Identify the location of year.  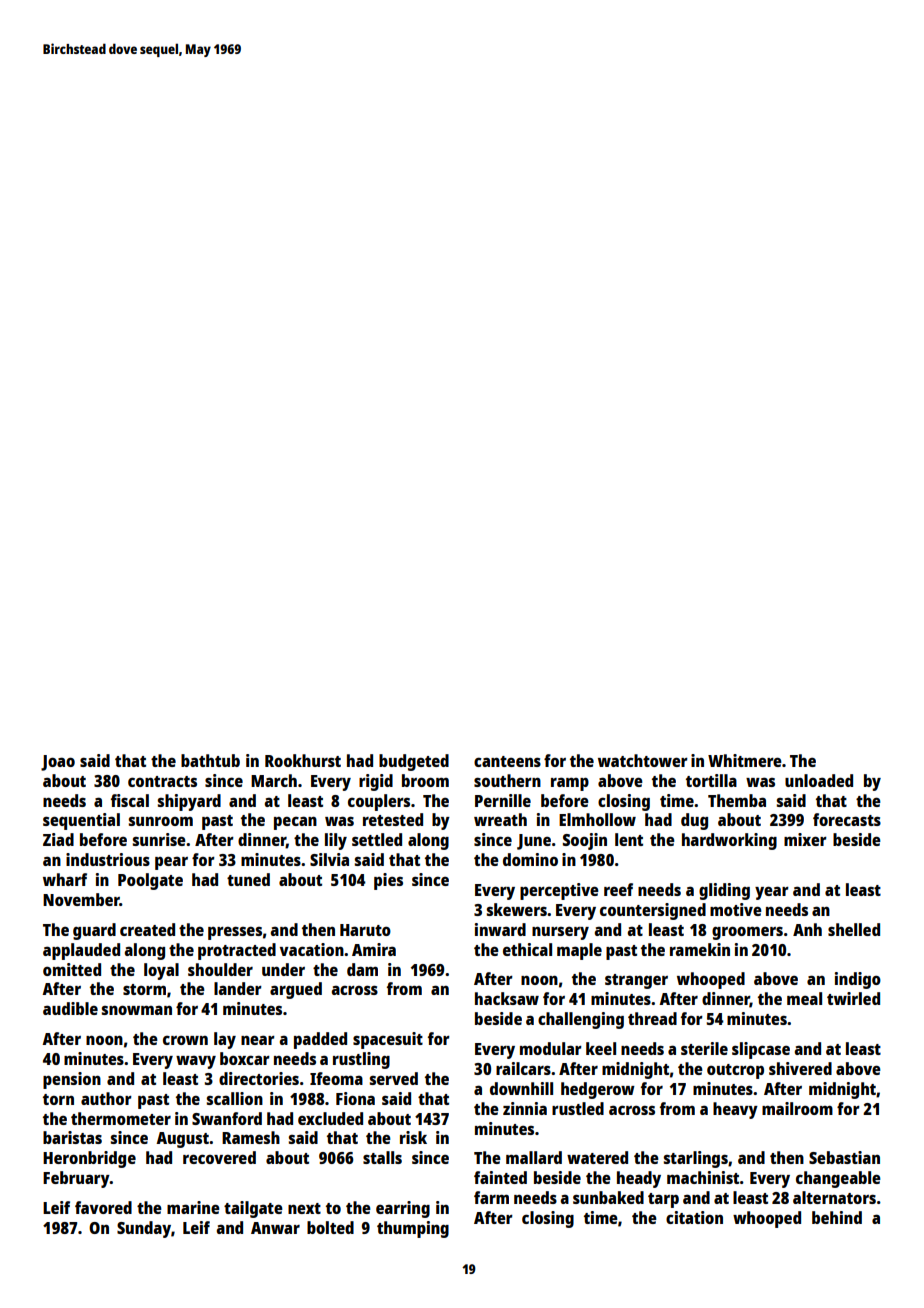
(772, 893).
